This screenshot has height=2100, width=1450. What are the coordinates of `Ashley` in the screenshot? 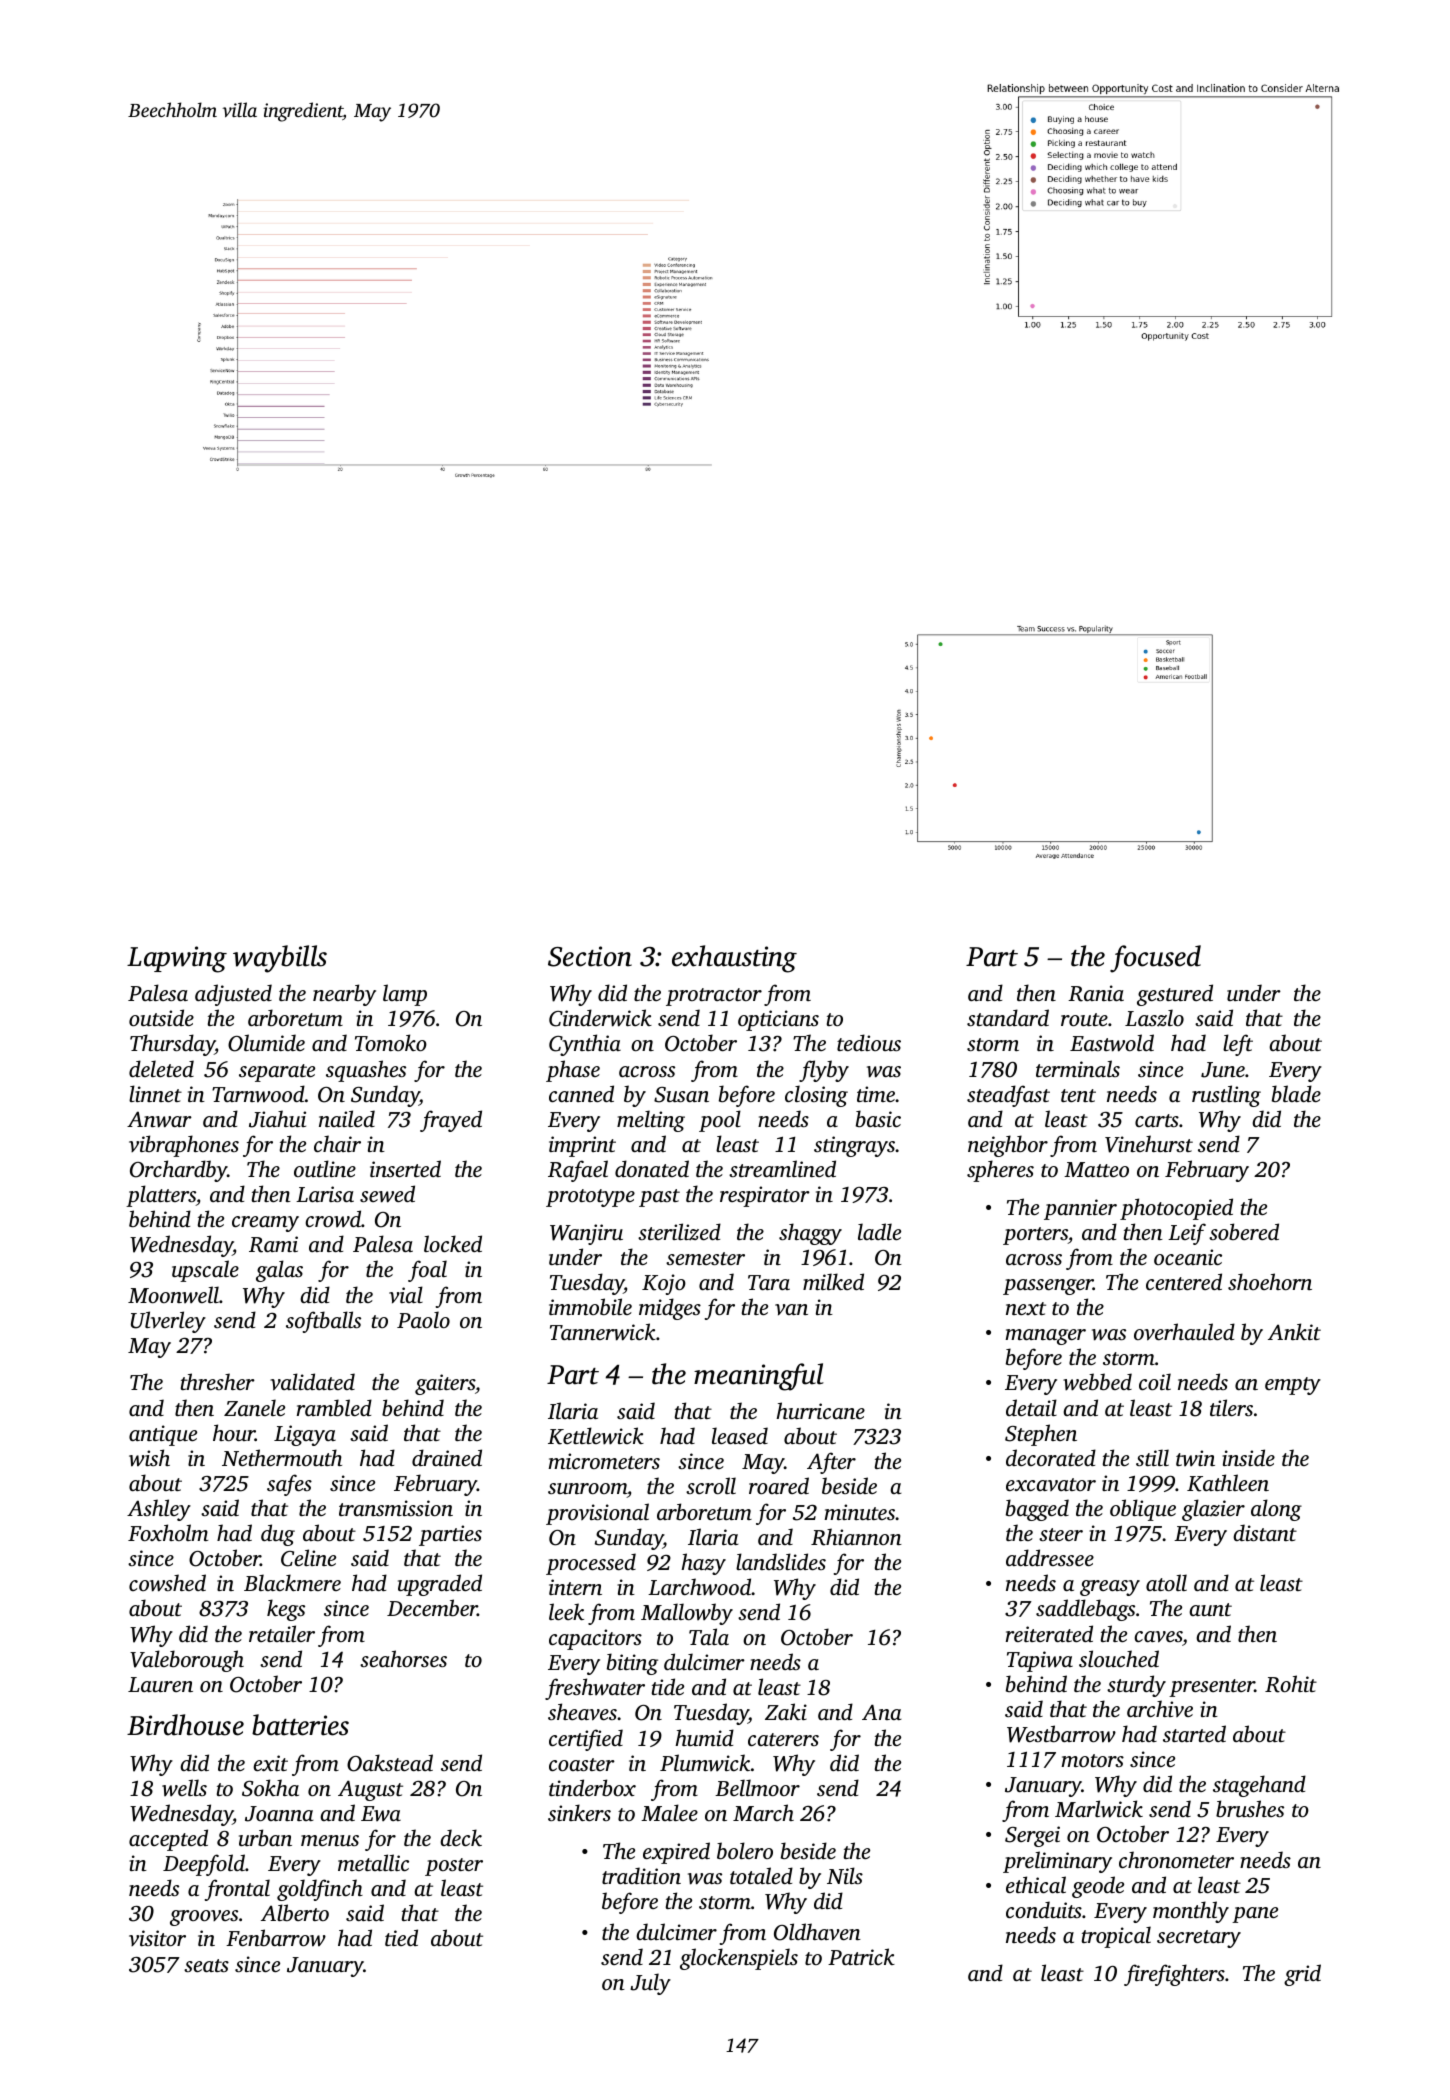 It's located at (159, 1510).
